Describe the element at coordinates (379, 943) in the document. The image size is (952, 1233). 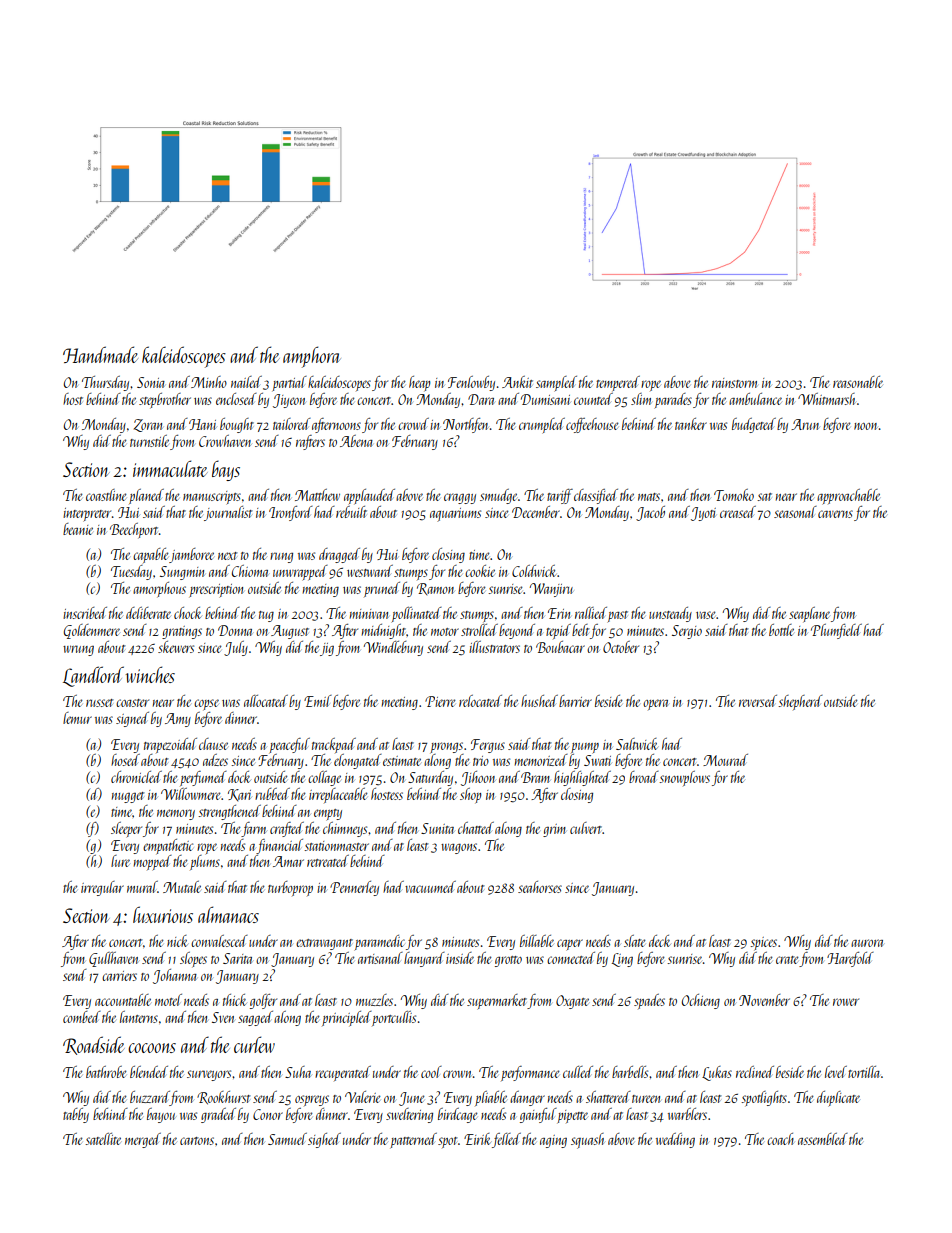
I see `paramedic` at that location.
